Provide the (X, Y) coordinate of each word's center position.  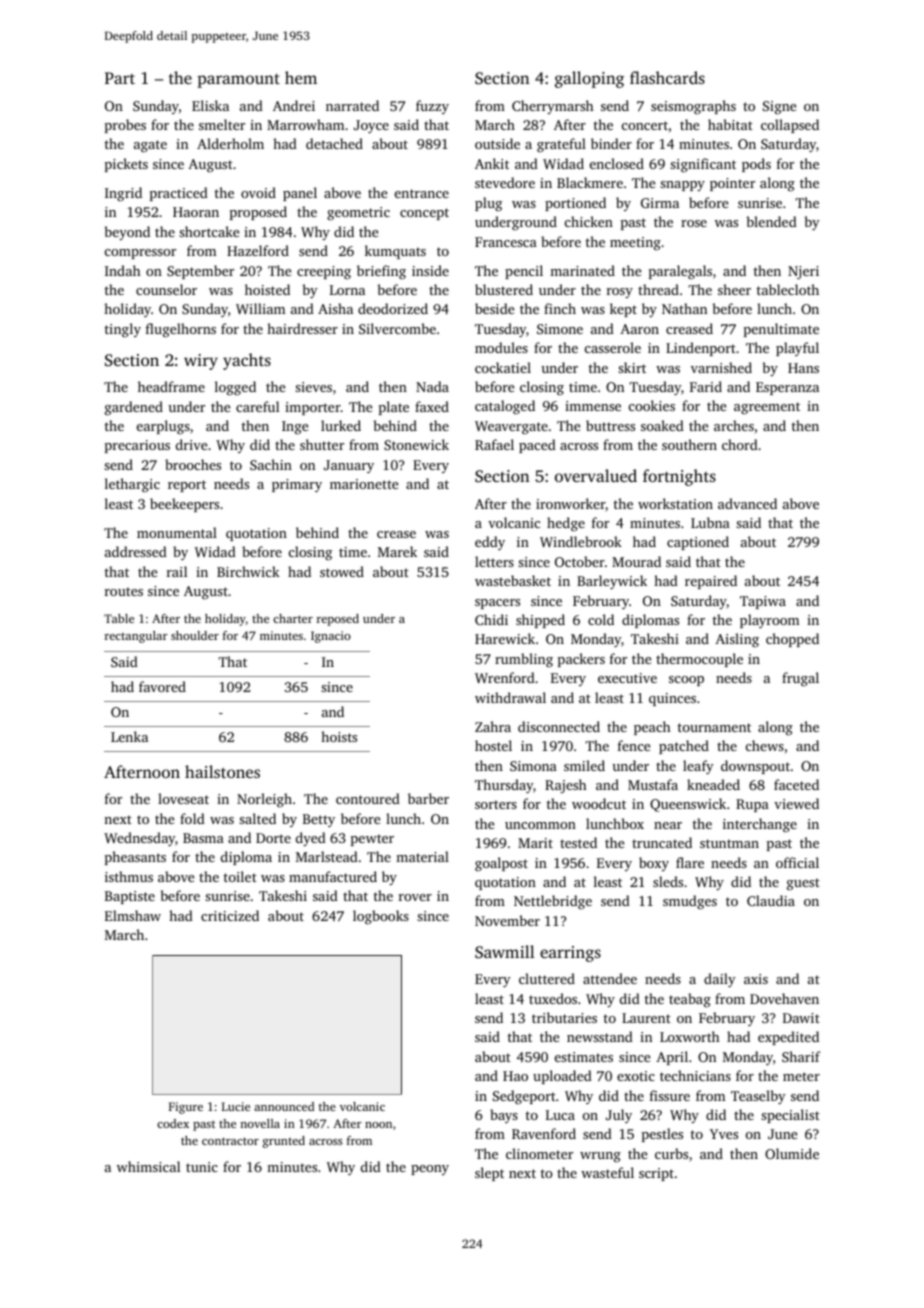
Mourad (636, 561)
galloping (589, 79)
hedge (566, 524)
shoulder (195, 635)
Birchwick (248, 571)
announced (284, 1106)
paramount (238, 81)
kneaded (713, 784)
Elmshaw (133, 915)
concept (424, 214)
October (580, 561)
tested (578, 842)
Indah (122, 270)
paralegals (680, 272)
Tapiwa (763, 602)
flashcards (667, 77)
